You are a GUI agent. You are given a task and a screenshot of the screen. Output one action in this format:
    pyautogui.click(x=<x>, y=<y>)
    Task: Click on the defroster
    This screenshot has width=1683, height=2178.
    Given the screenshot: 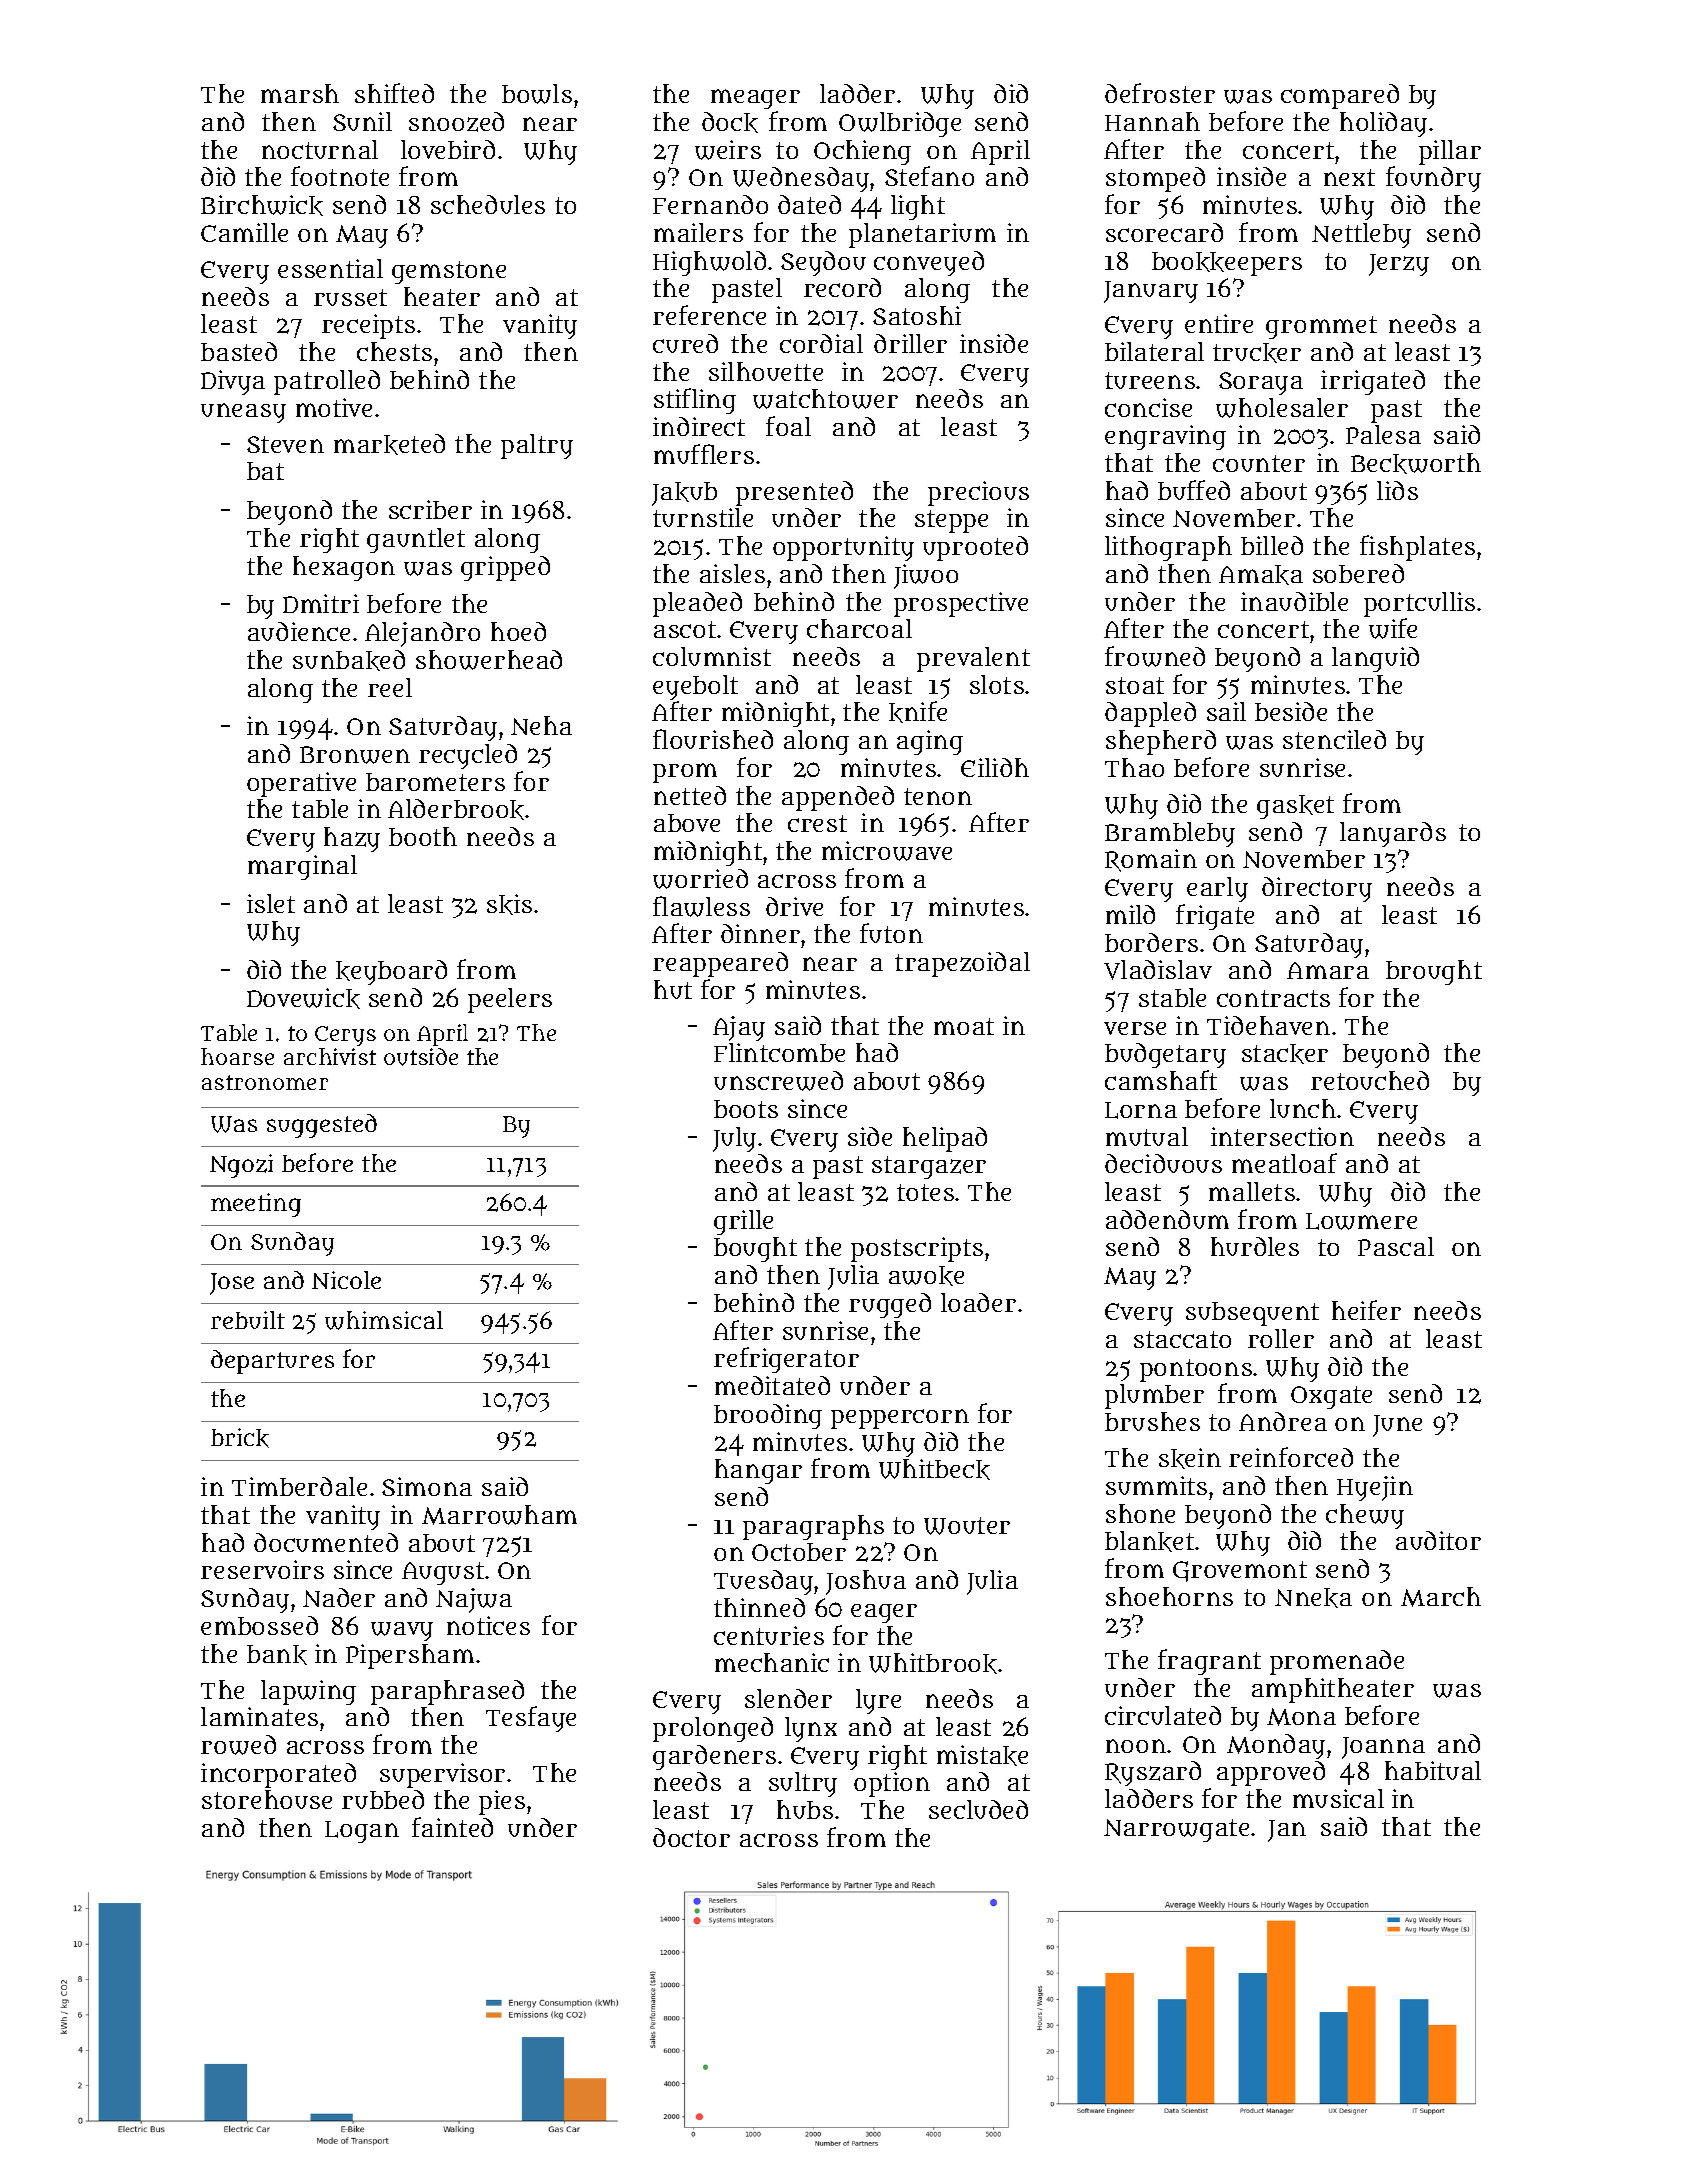 What is the action you would take?
    pyautogui.click(x=1160, y=93)
